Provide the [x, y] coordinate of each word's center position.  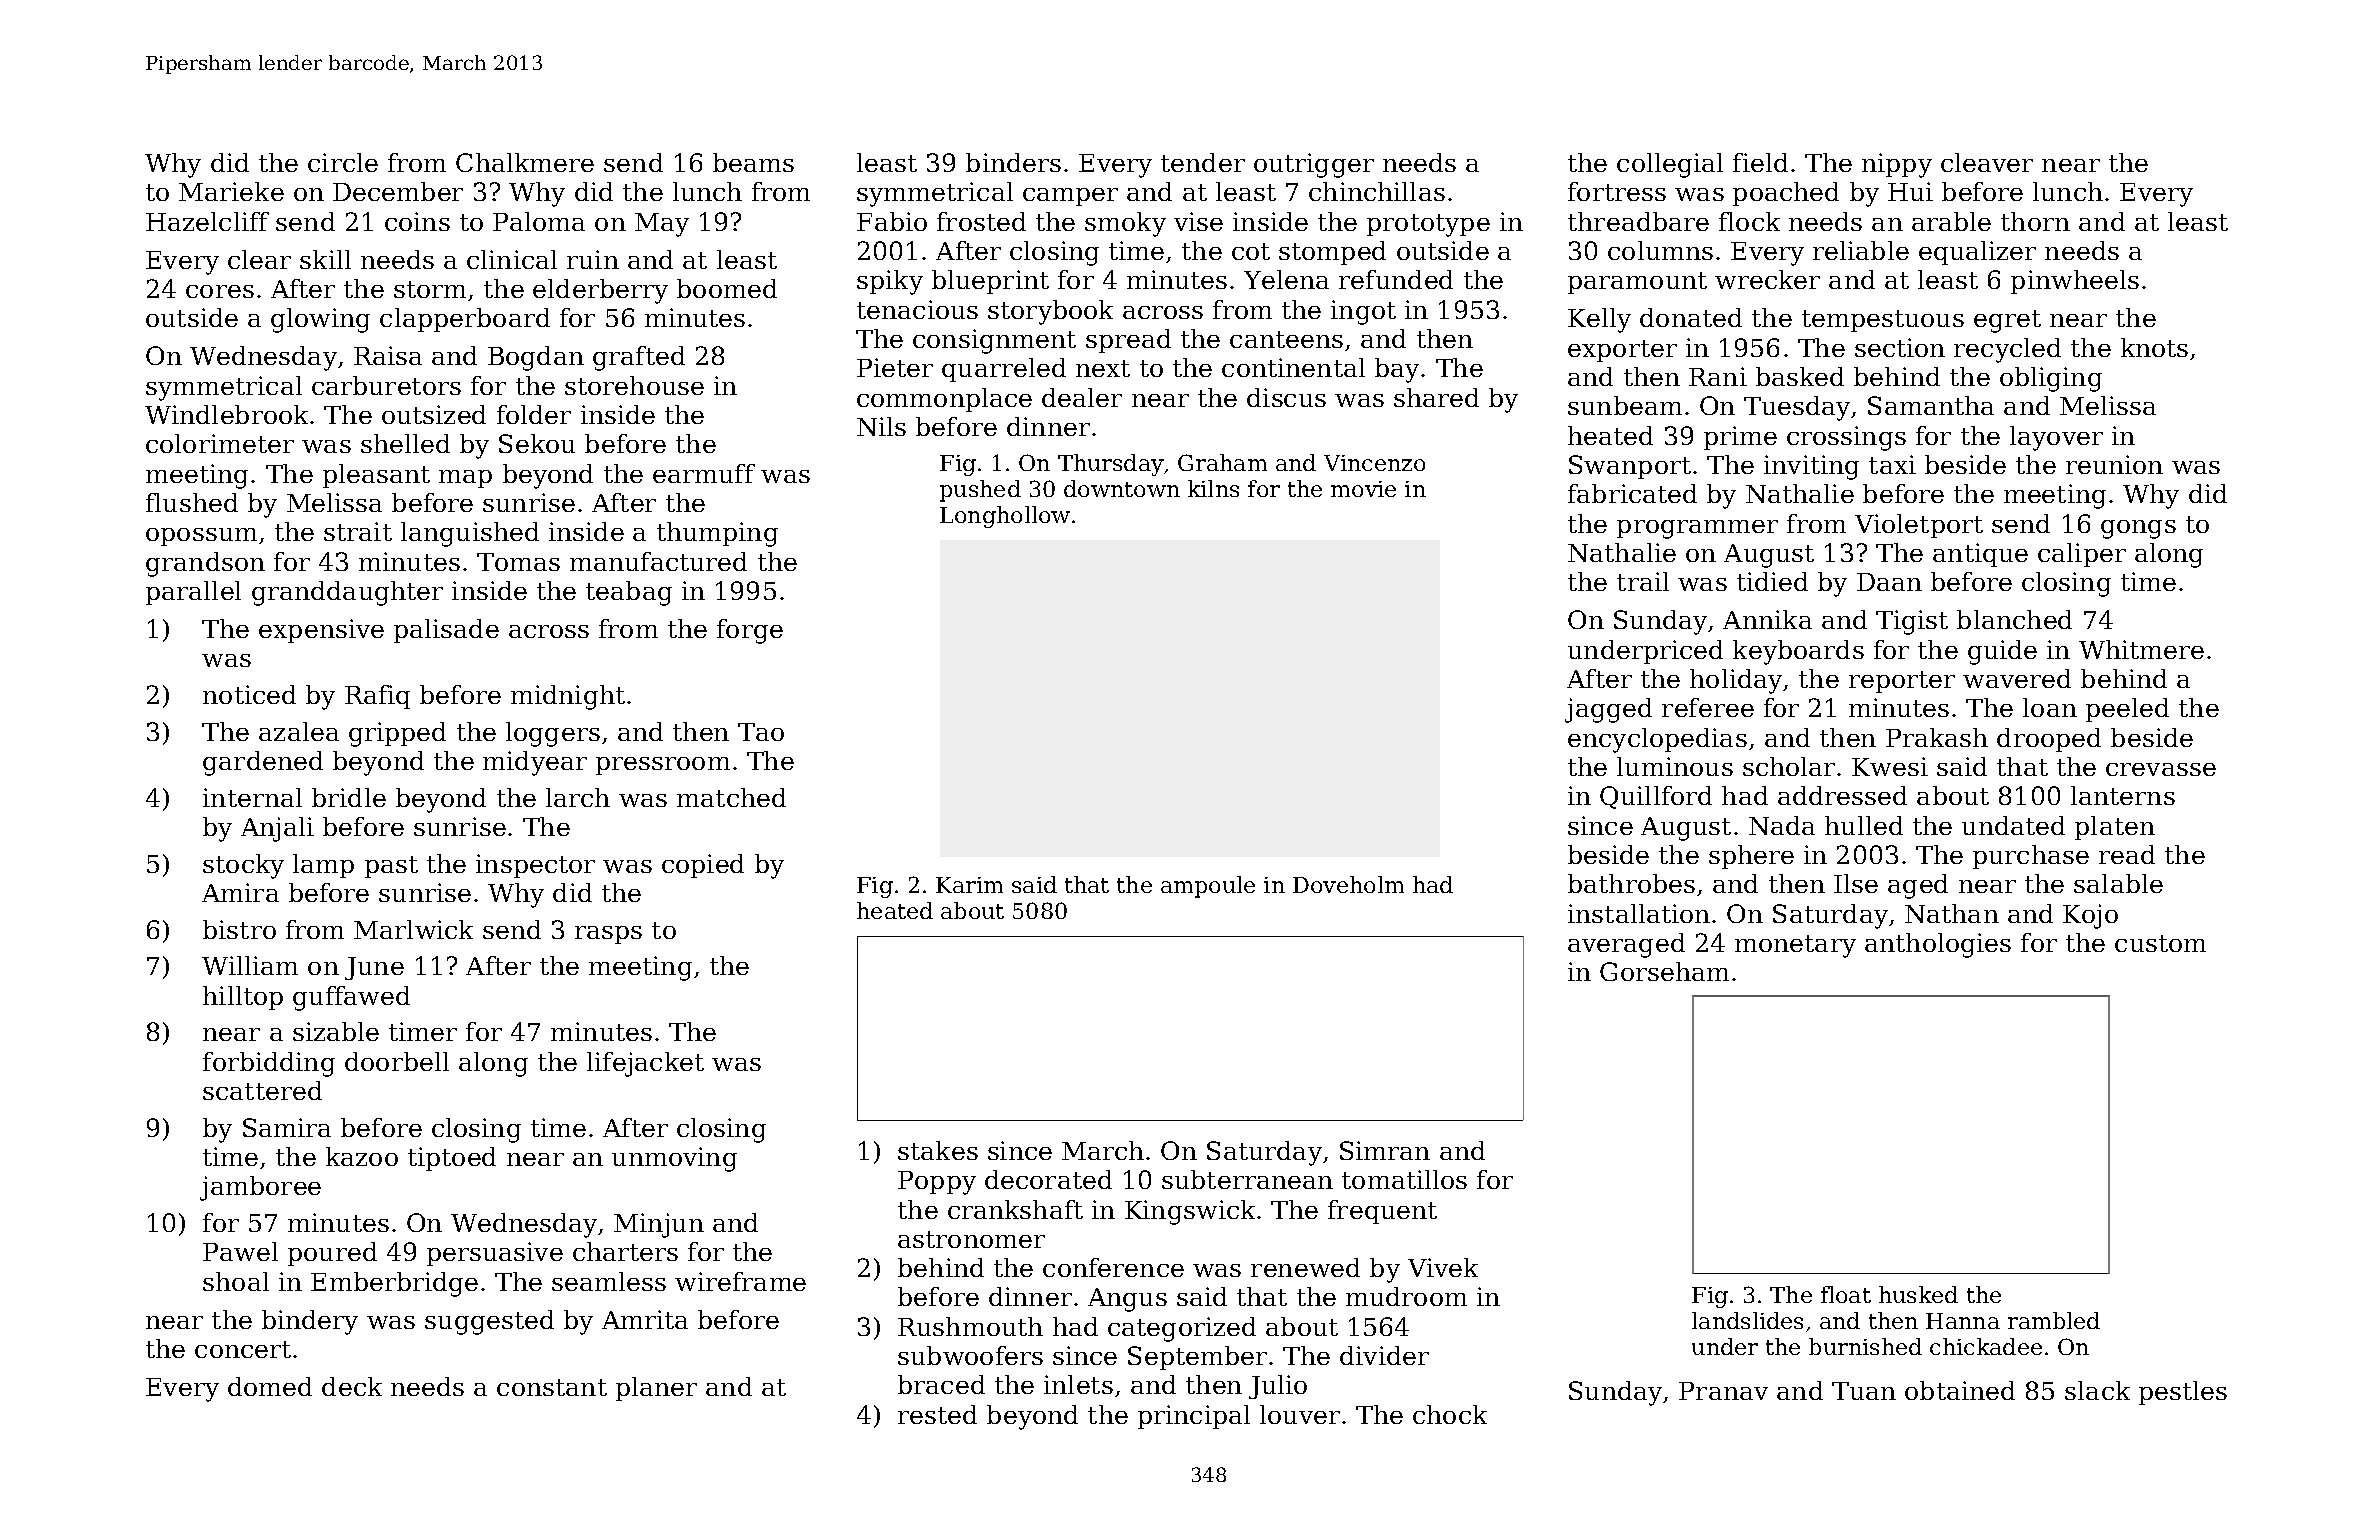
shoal [236, 1281]
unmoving [674, 1159]
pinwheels [2075, 282]
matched [731, 797]
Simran [1385, 1150]
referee [1708, 707]
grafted [639, 358]
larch [578, 797]
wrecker [1767, 279]
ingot [1363, 312]
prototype [1428, 225]
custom [2160, 943]
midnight [568, 697]
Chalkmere [525, 162]
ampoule [1208, 887]
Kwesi [1890, 766]
